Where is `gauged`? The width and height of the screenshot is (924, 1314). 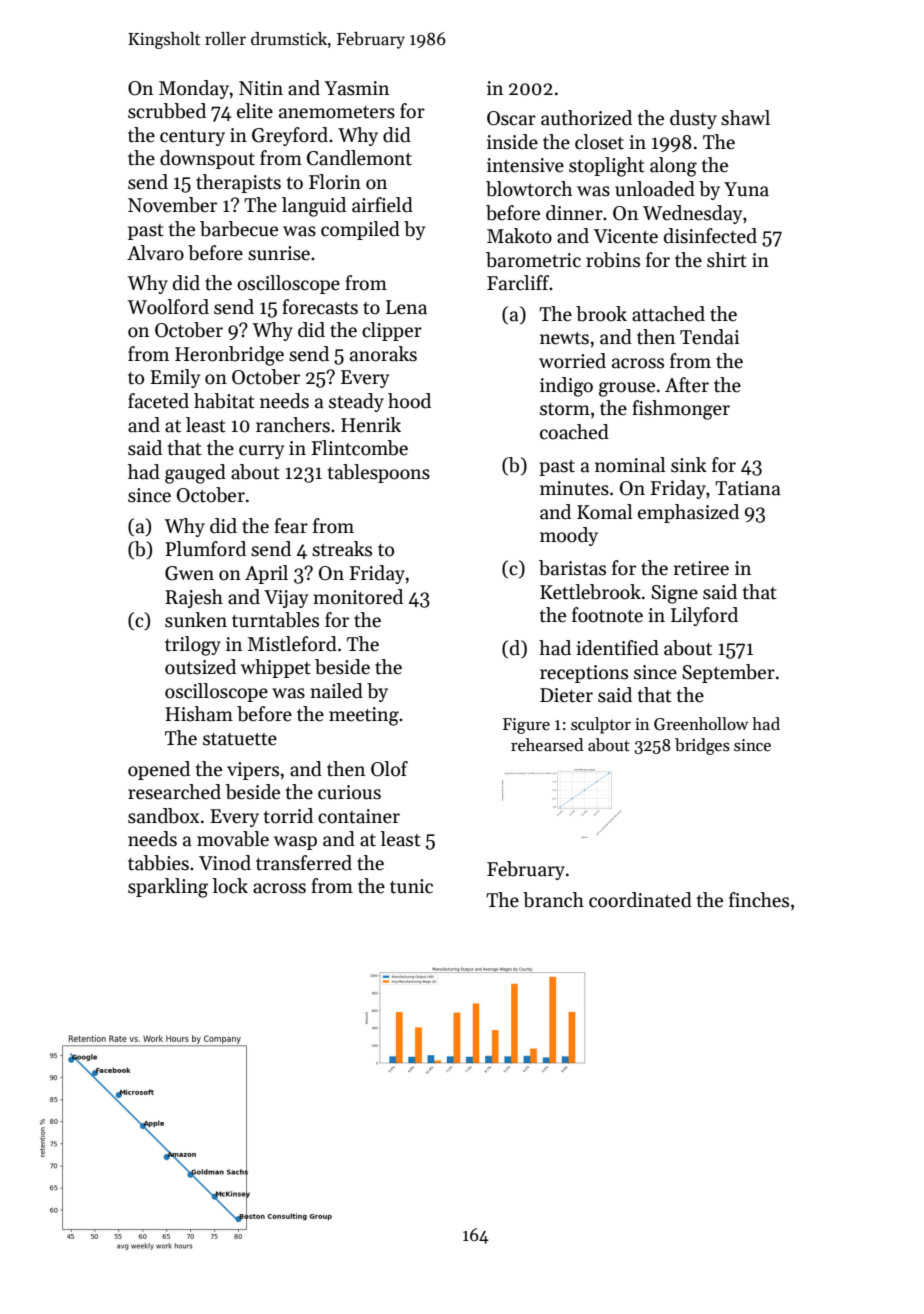
gauged is located at coordinates (195, 474).
